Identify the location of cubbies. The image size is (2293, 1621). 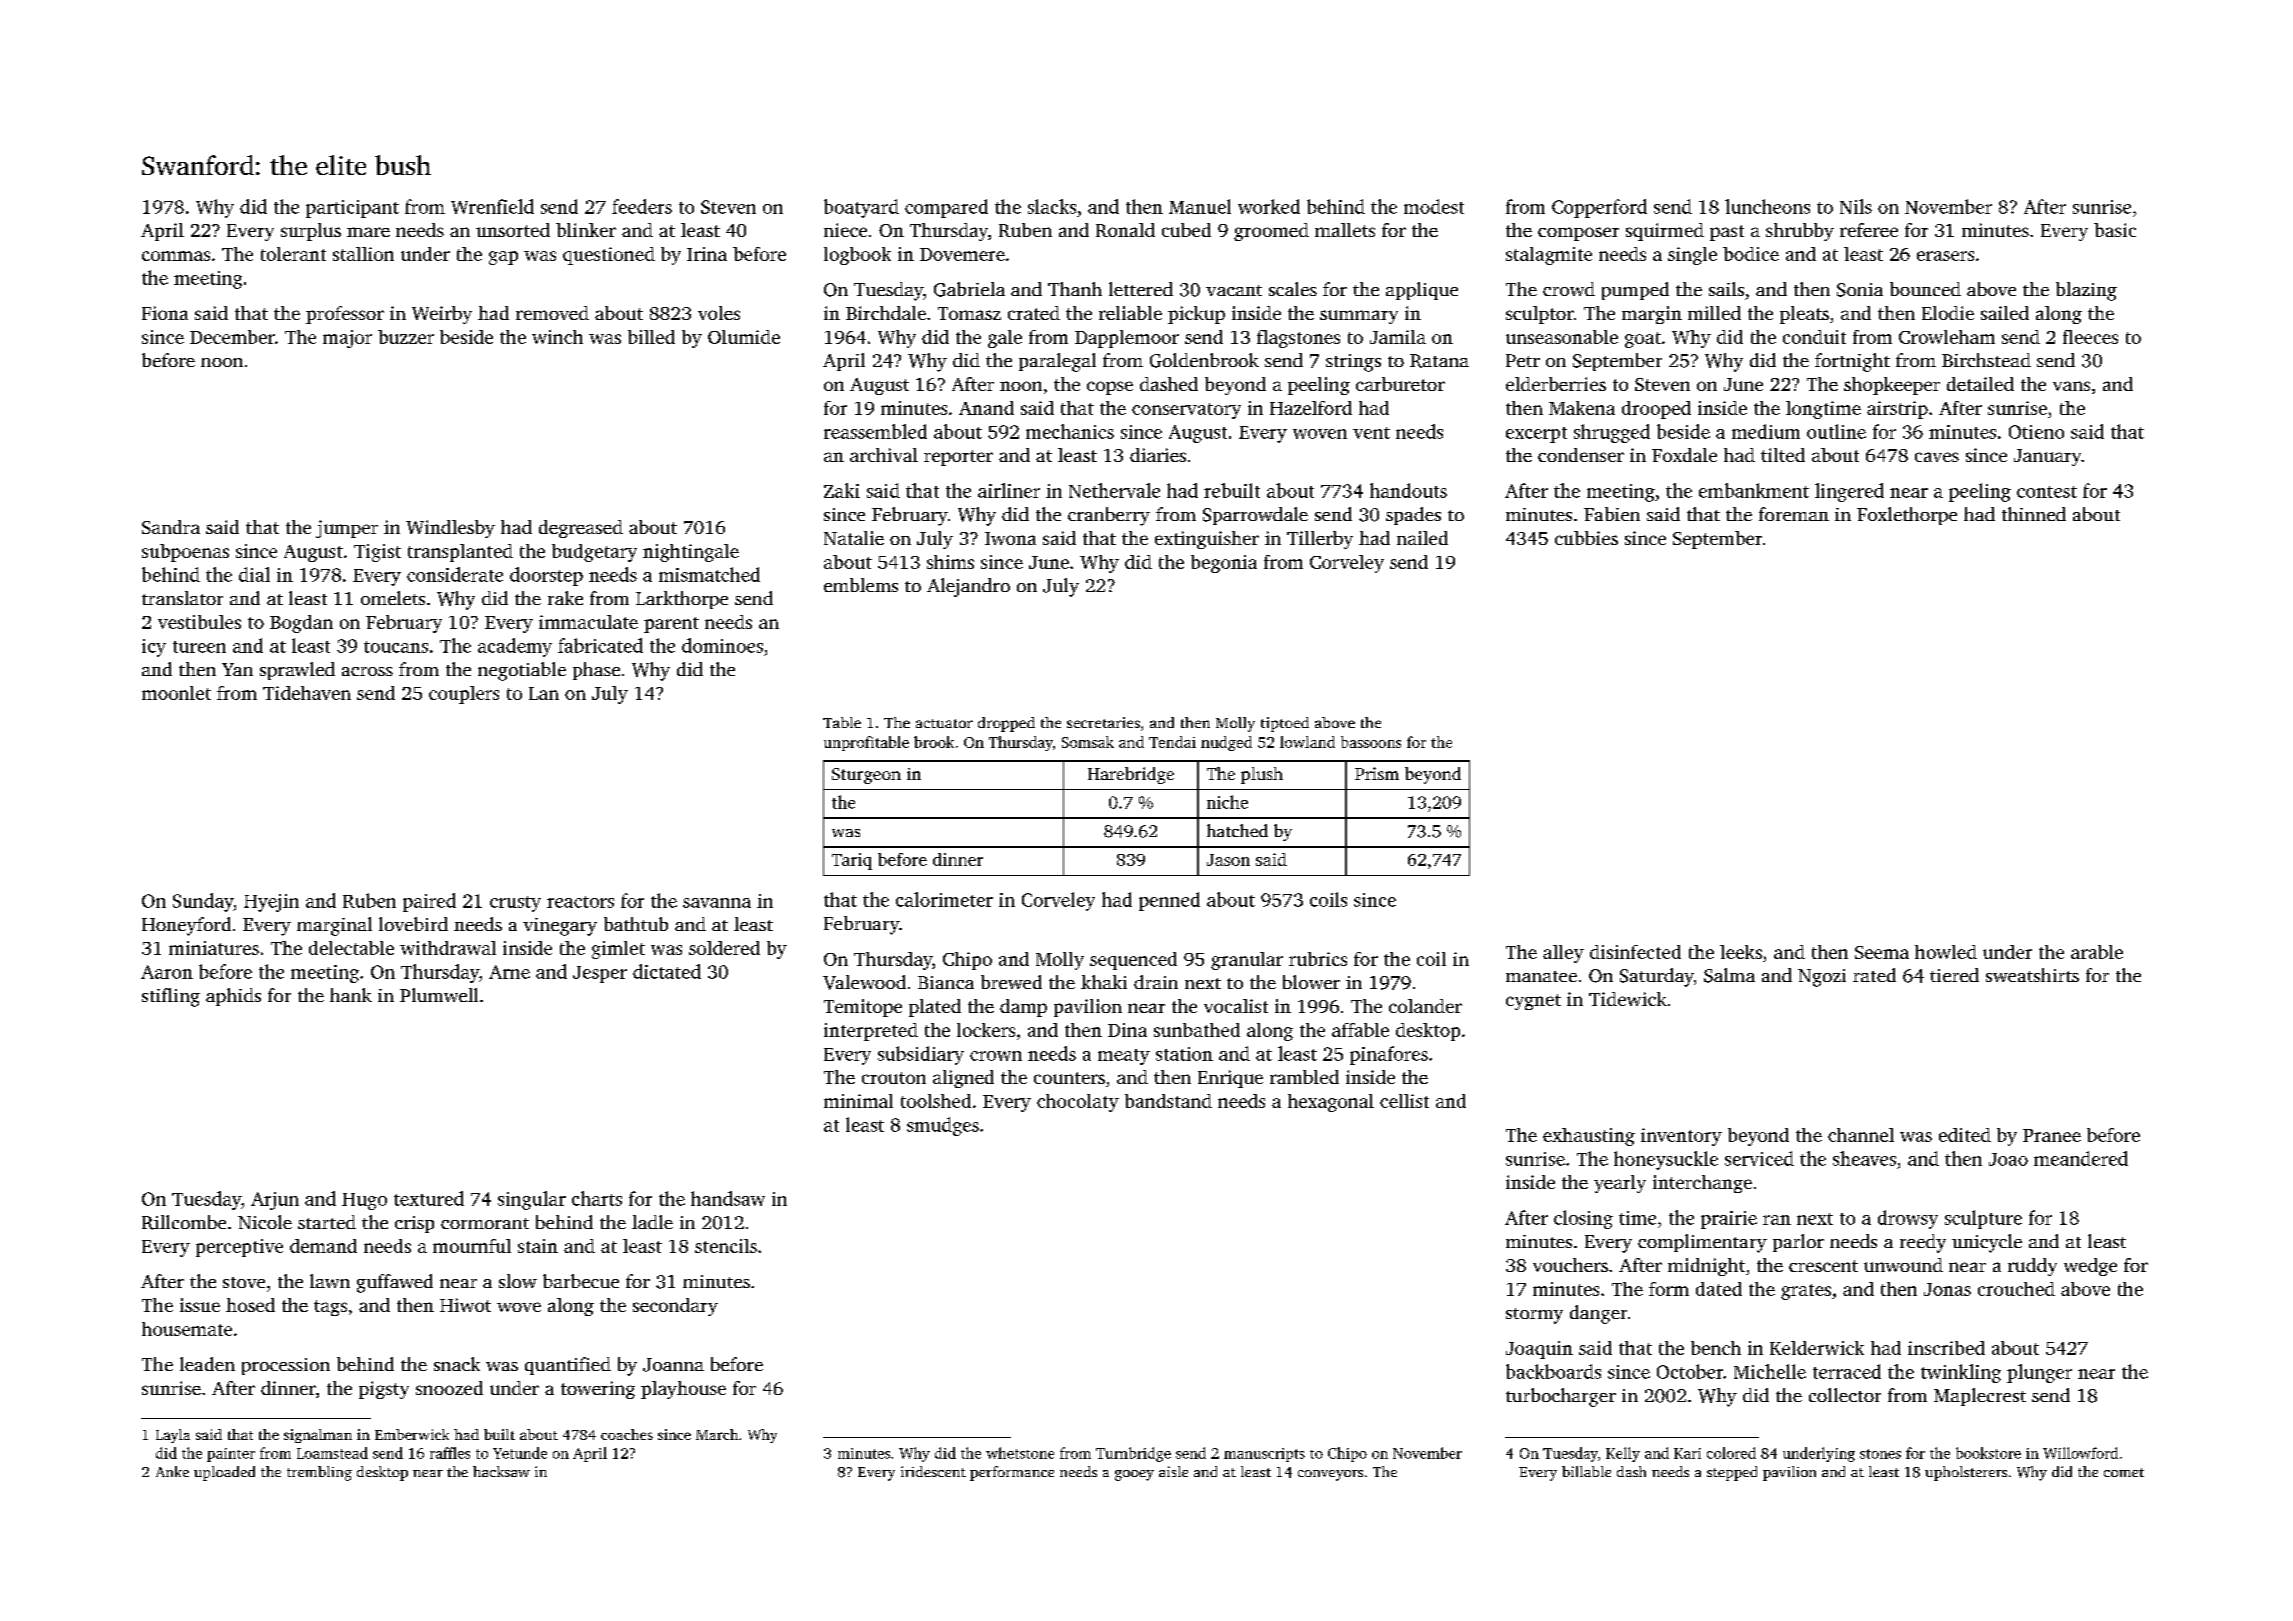
(1586, 538).
